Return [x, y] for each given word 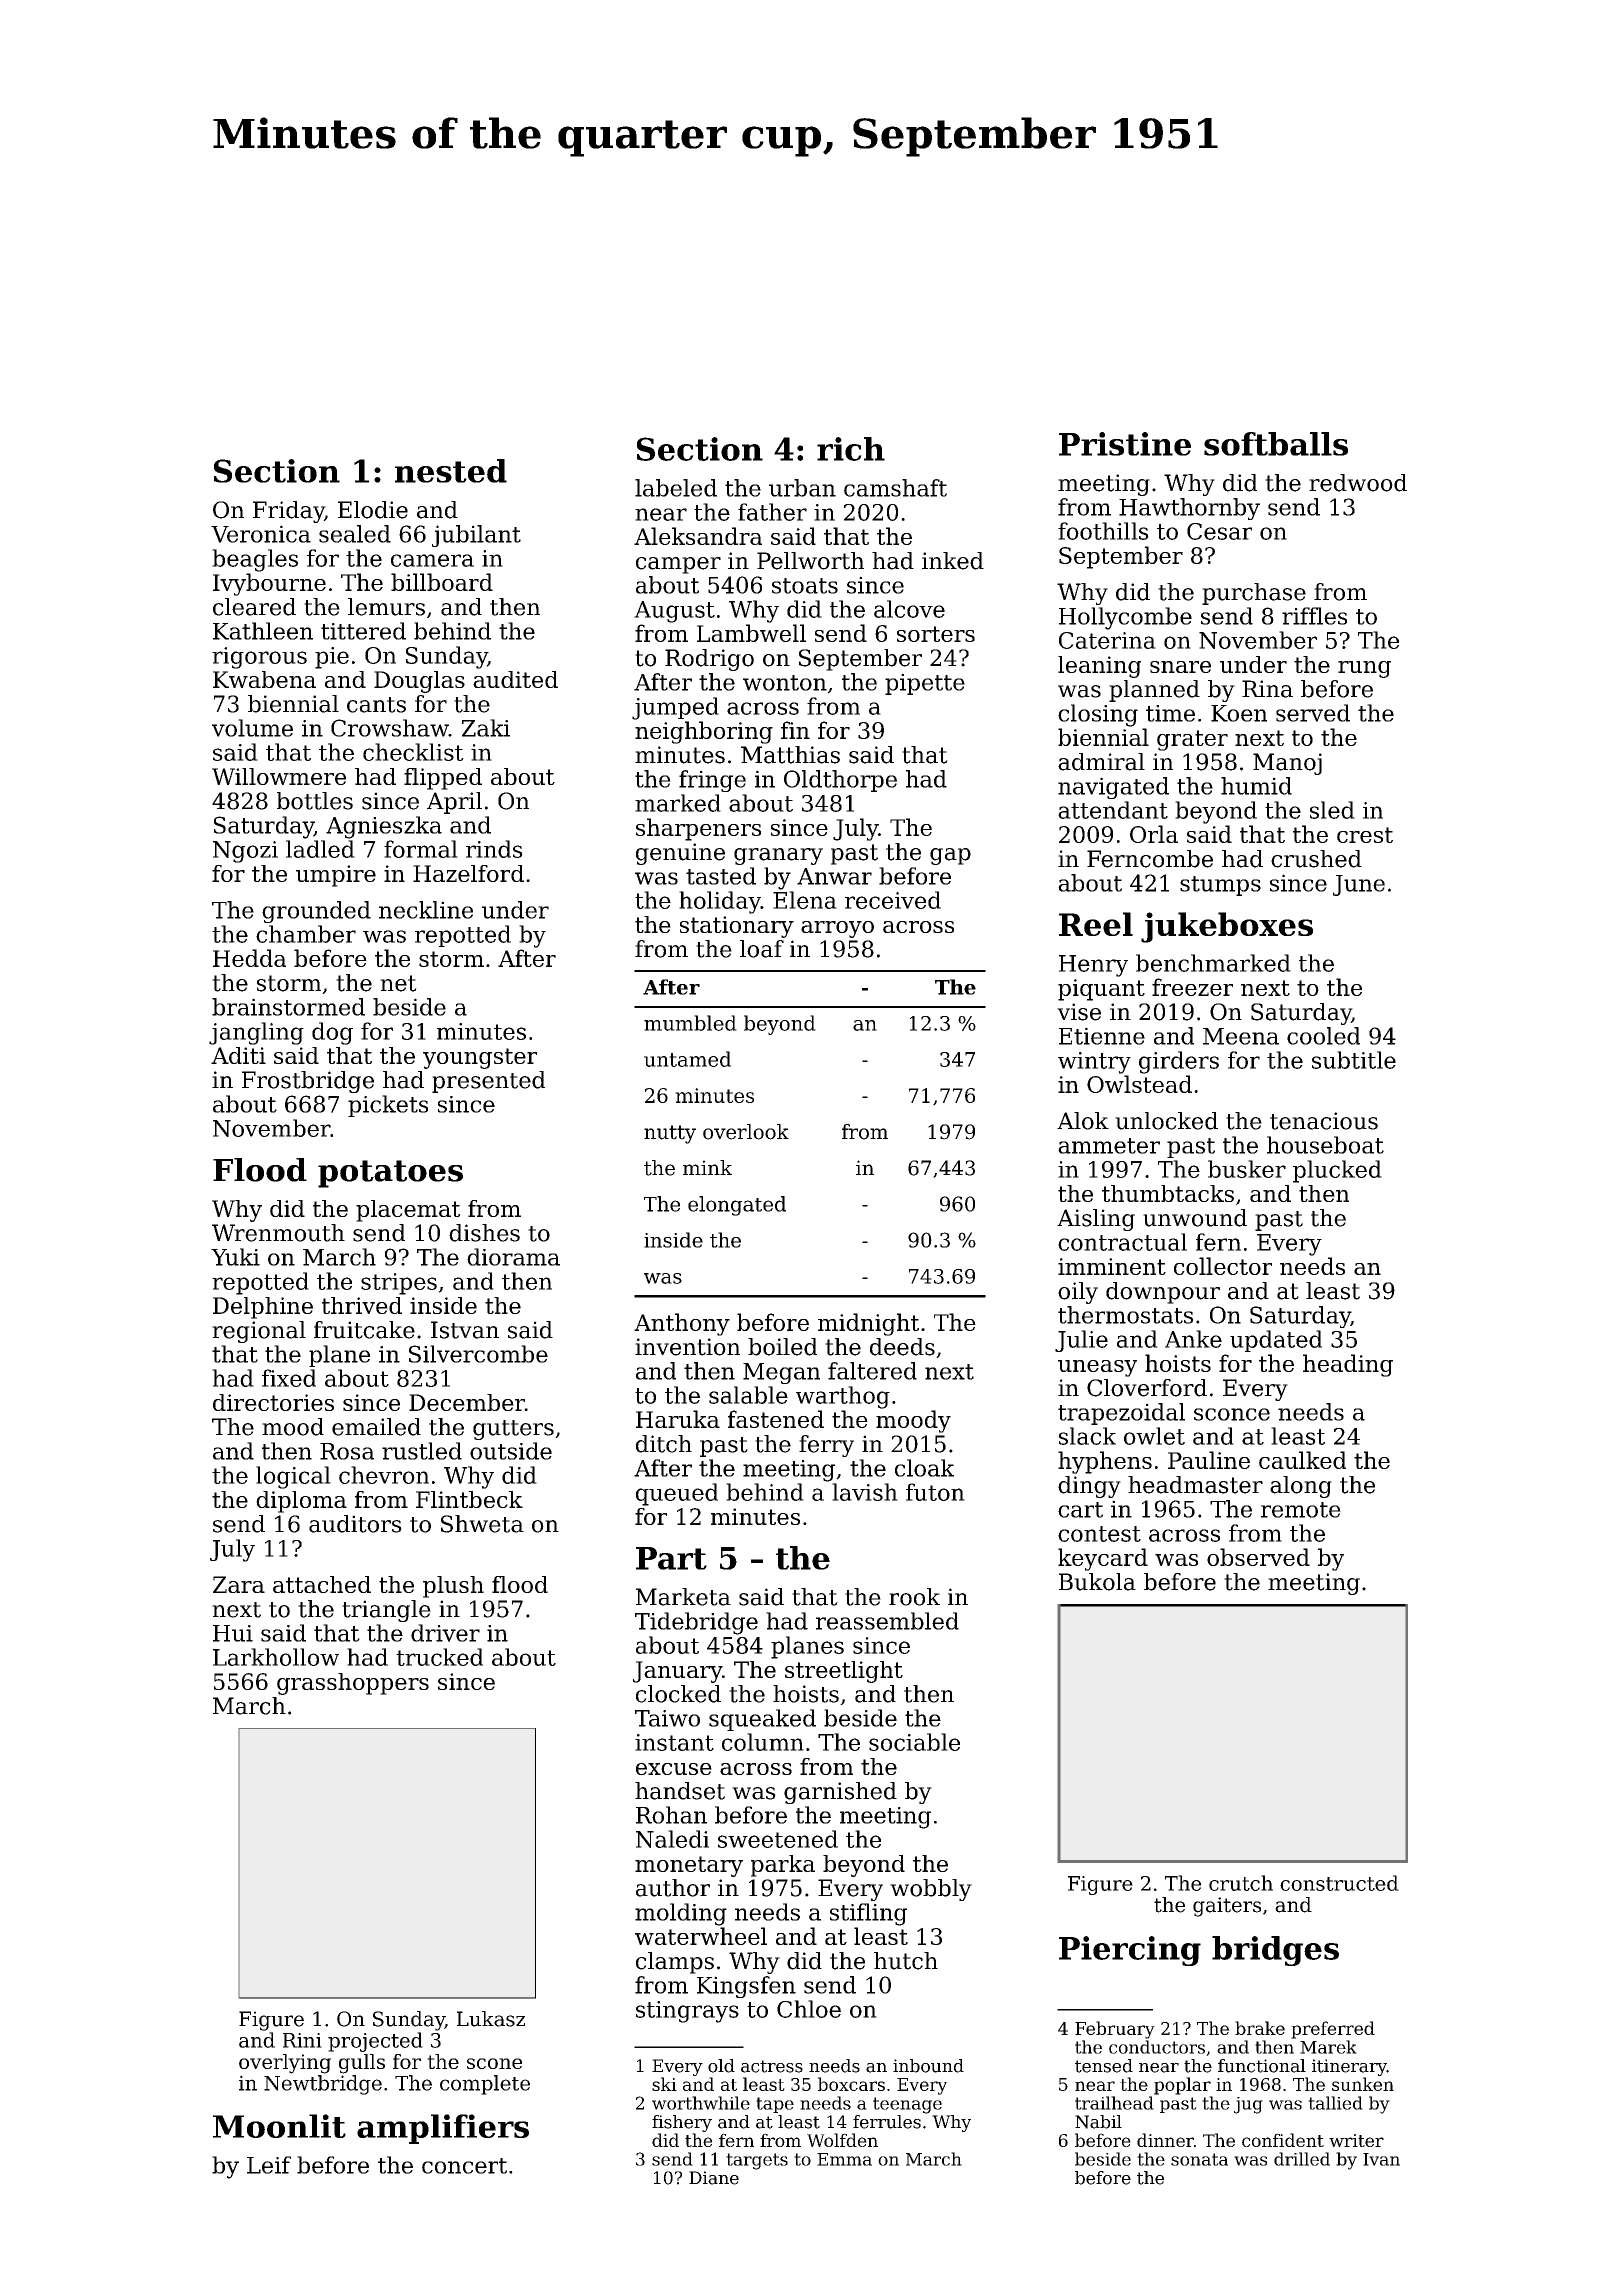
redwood [1358, 483]
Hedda [249, 958]
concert [464, 2166]
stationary [737, 927]
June [1359, 885]
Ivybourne [269, 584]
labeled [676, 488]
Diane [714, 2178]
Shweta [482, 1524]
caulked [1302, 1460]
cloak [924, 1468]
